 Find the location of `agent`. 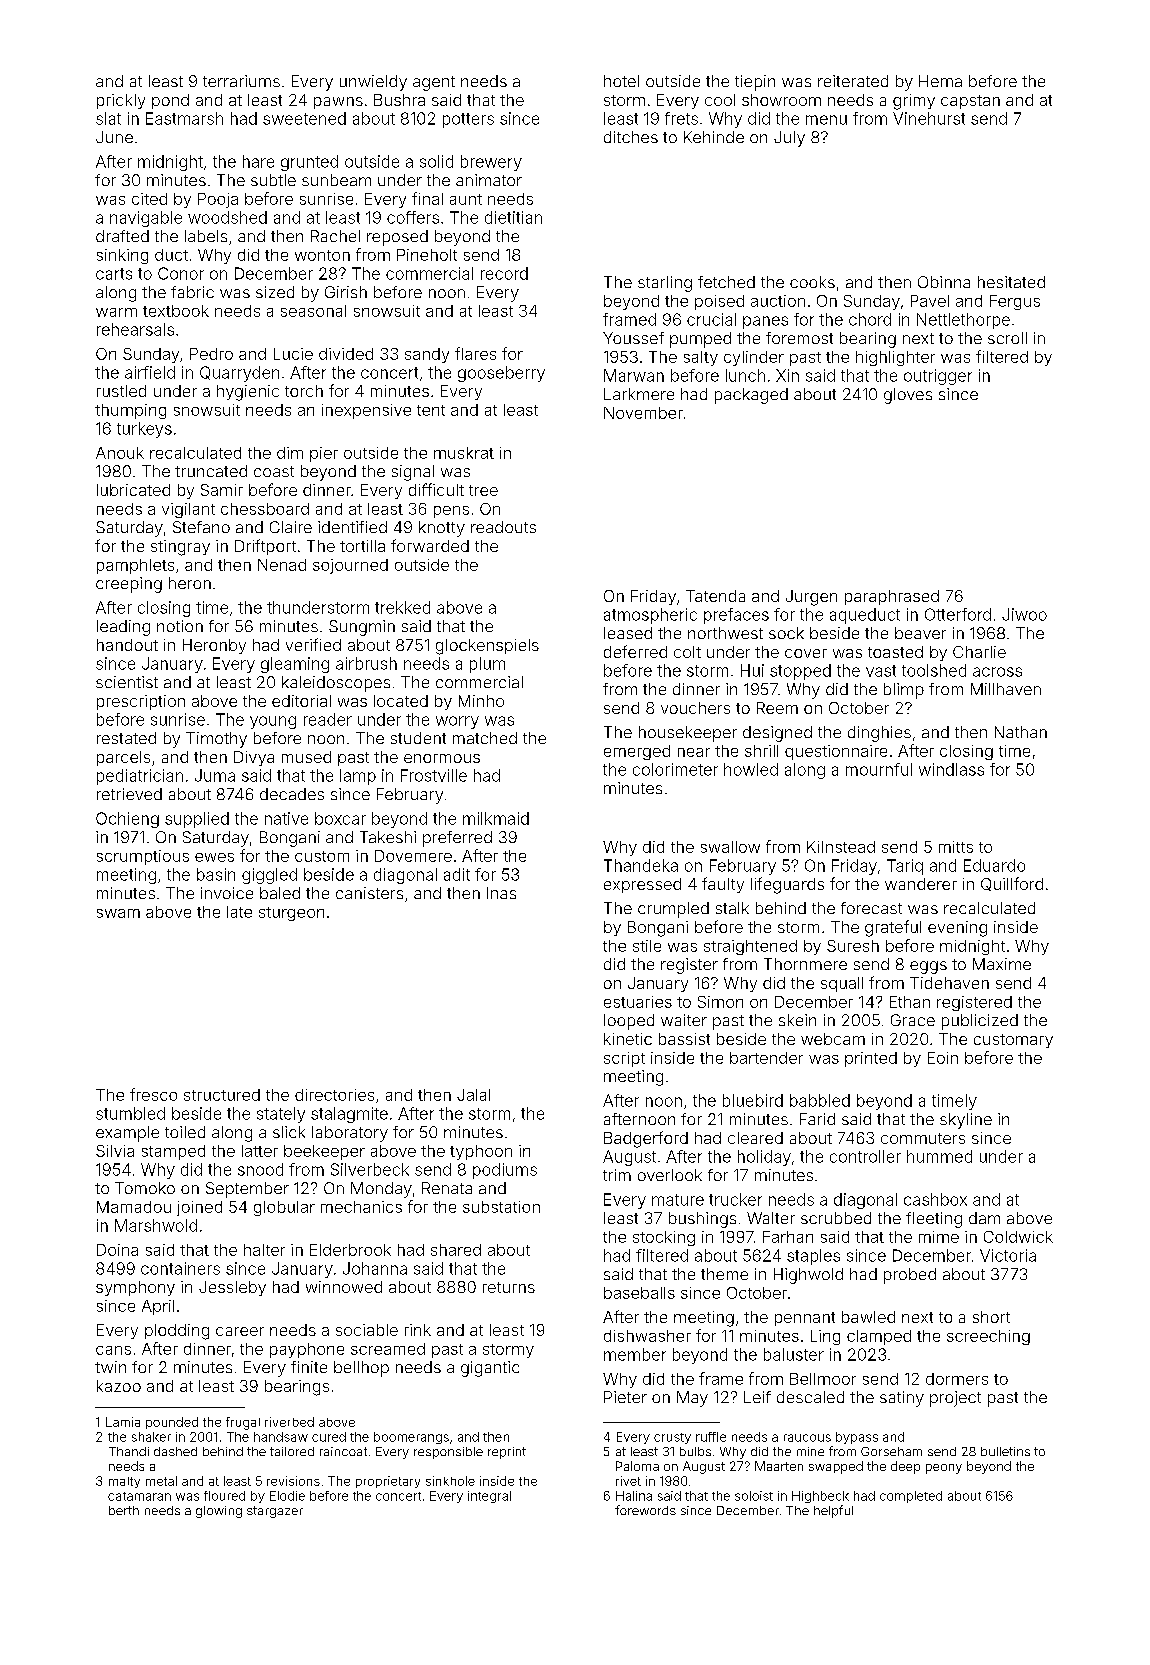

agent is located at coordinates (434, 83).
